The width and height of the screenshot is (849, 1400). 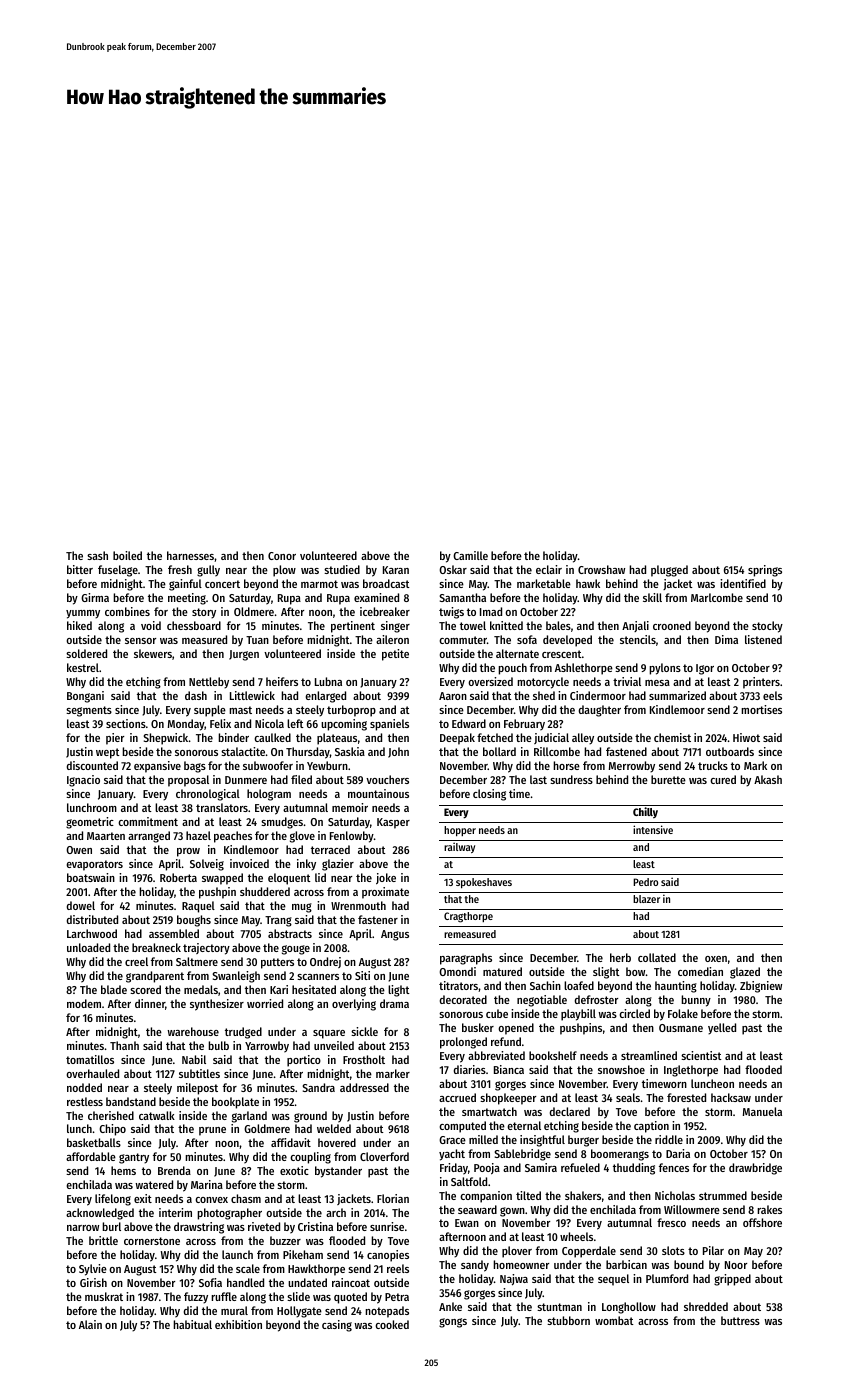 I want to click on springs, so click(x=765, y=571).
